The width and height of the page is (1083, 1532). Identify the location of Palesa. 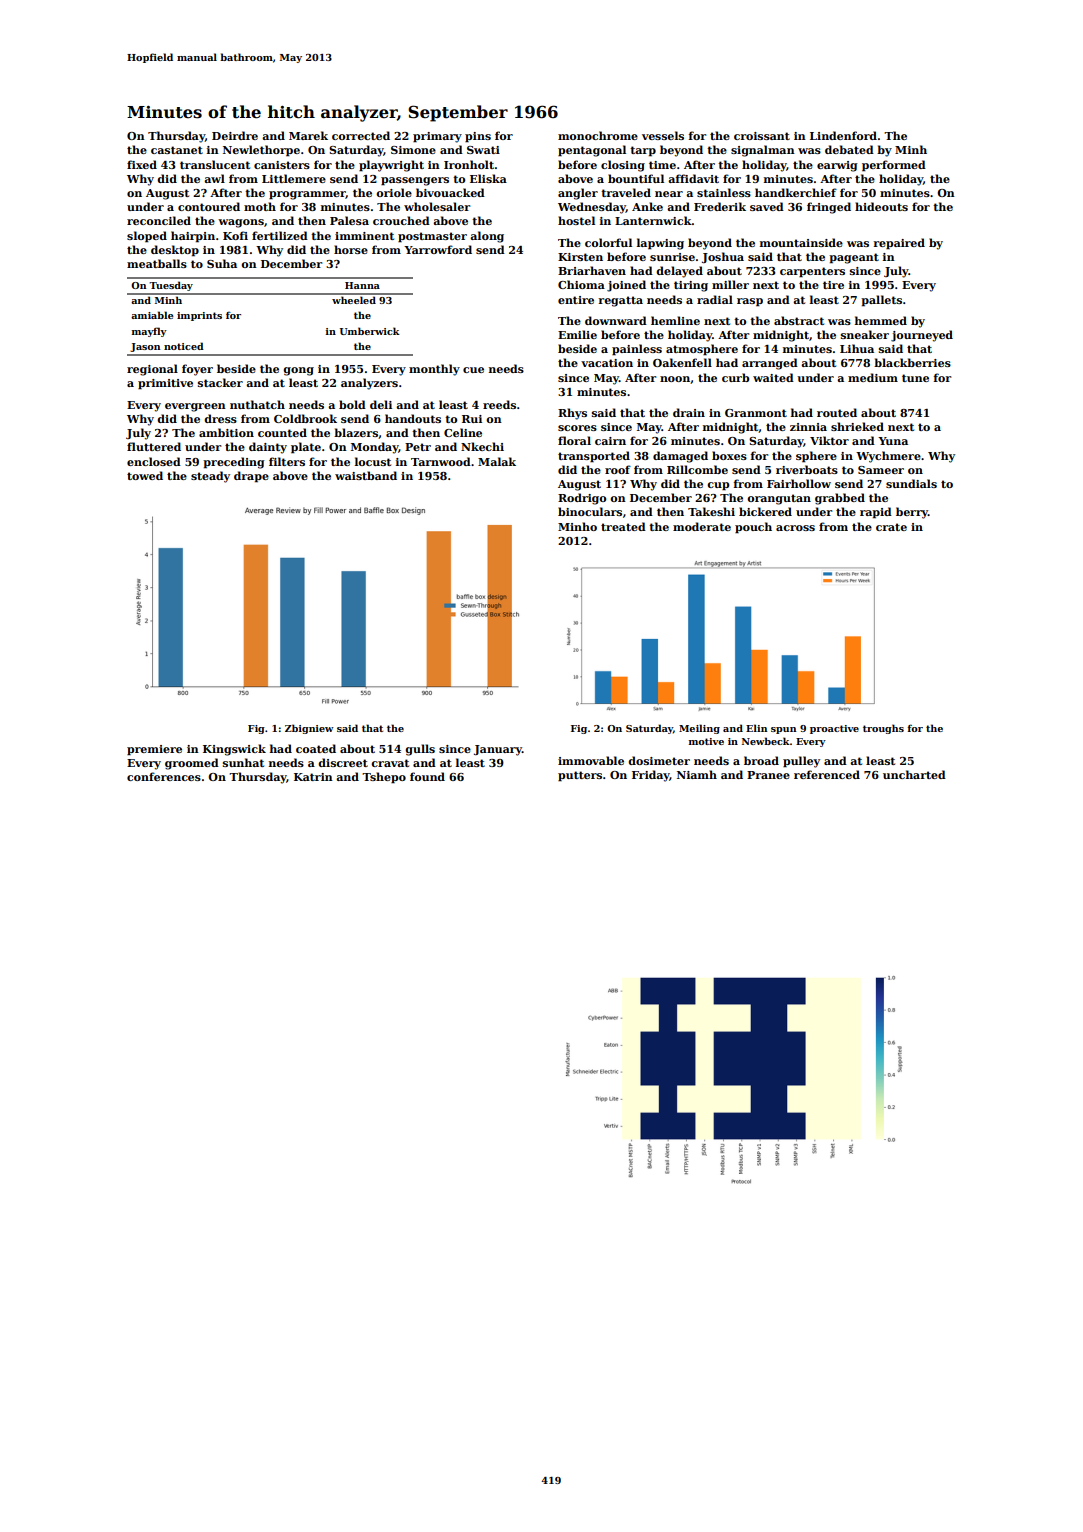
(349, 220).
